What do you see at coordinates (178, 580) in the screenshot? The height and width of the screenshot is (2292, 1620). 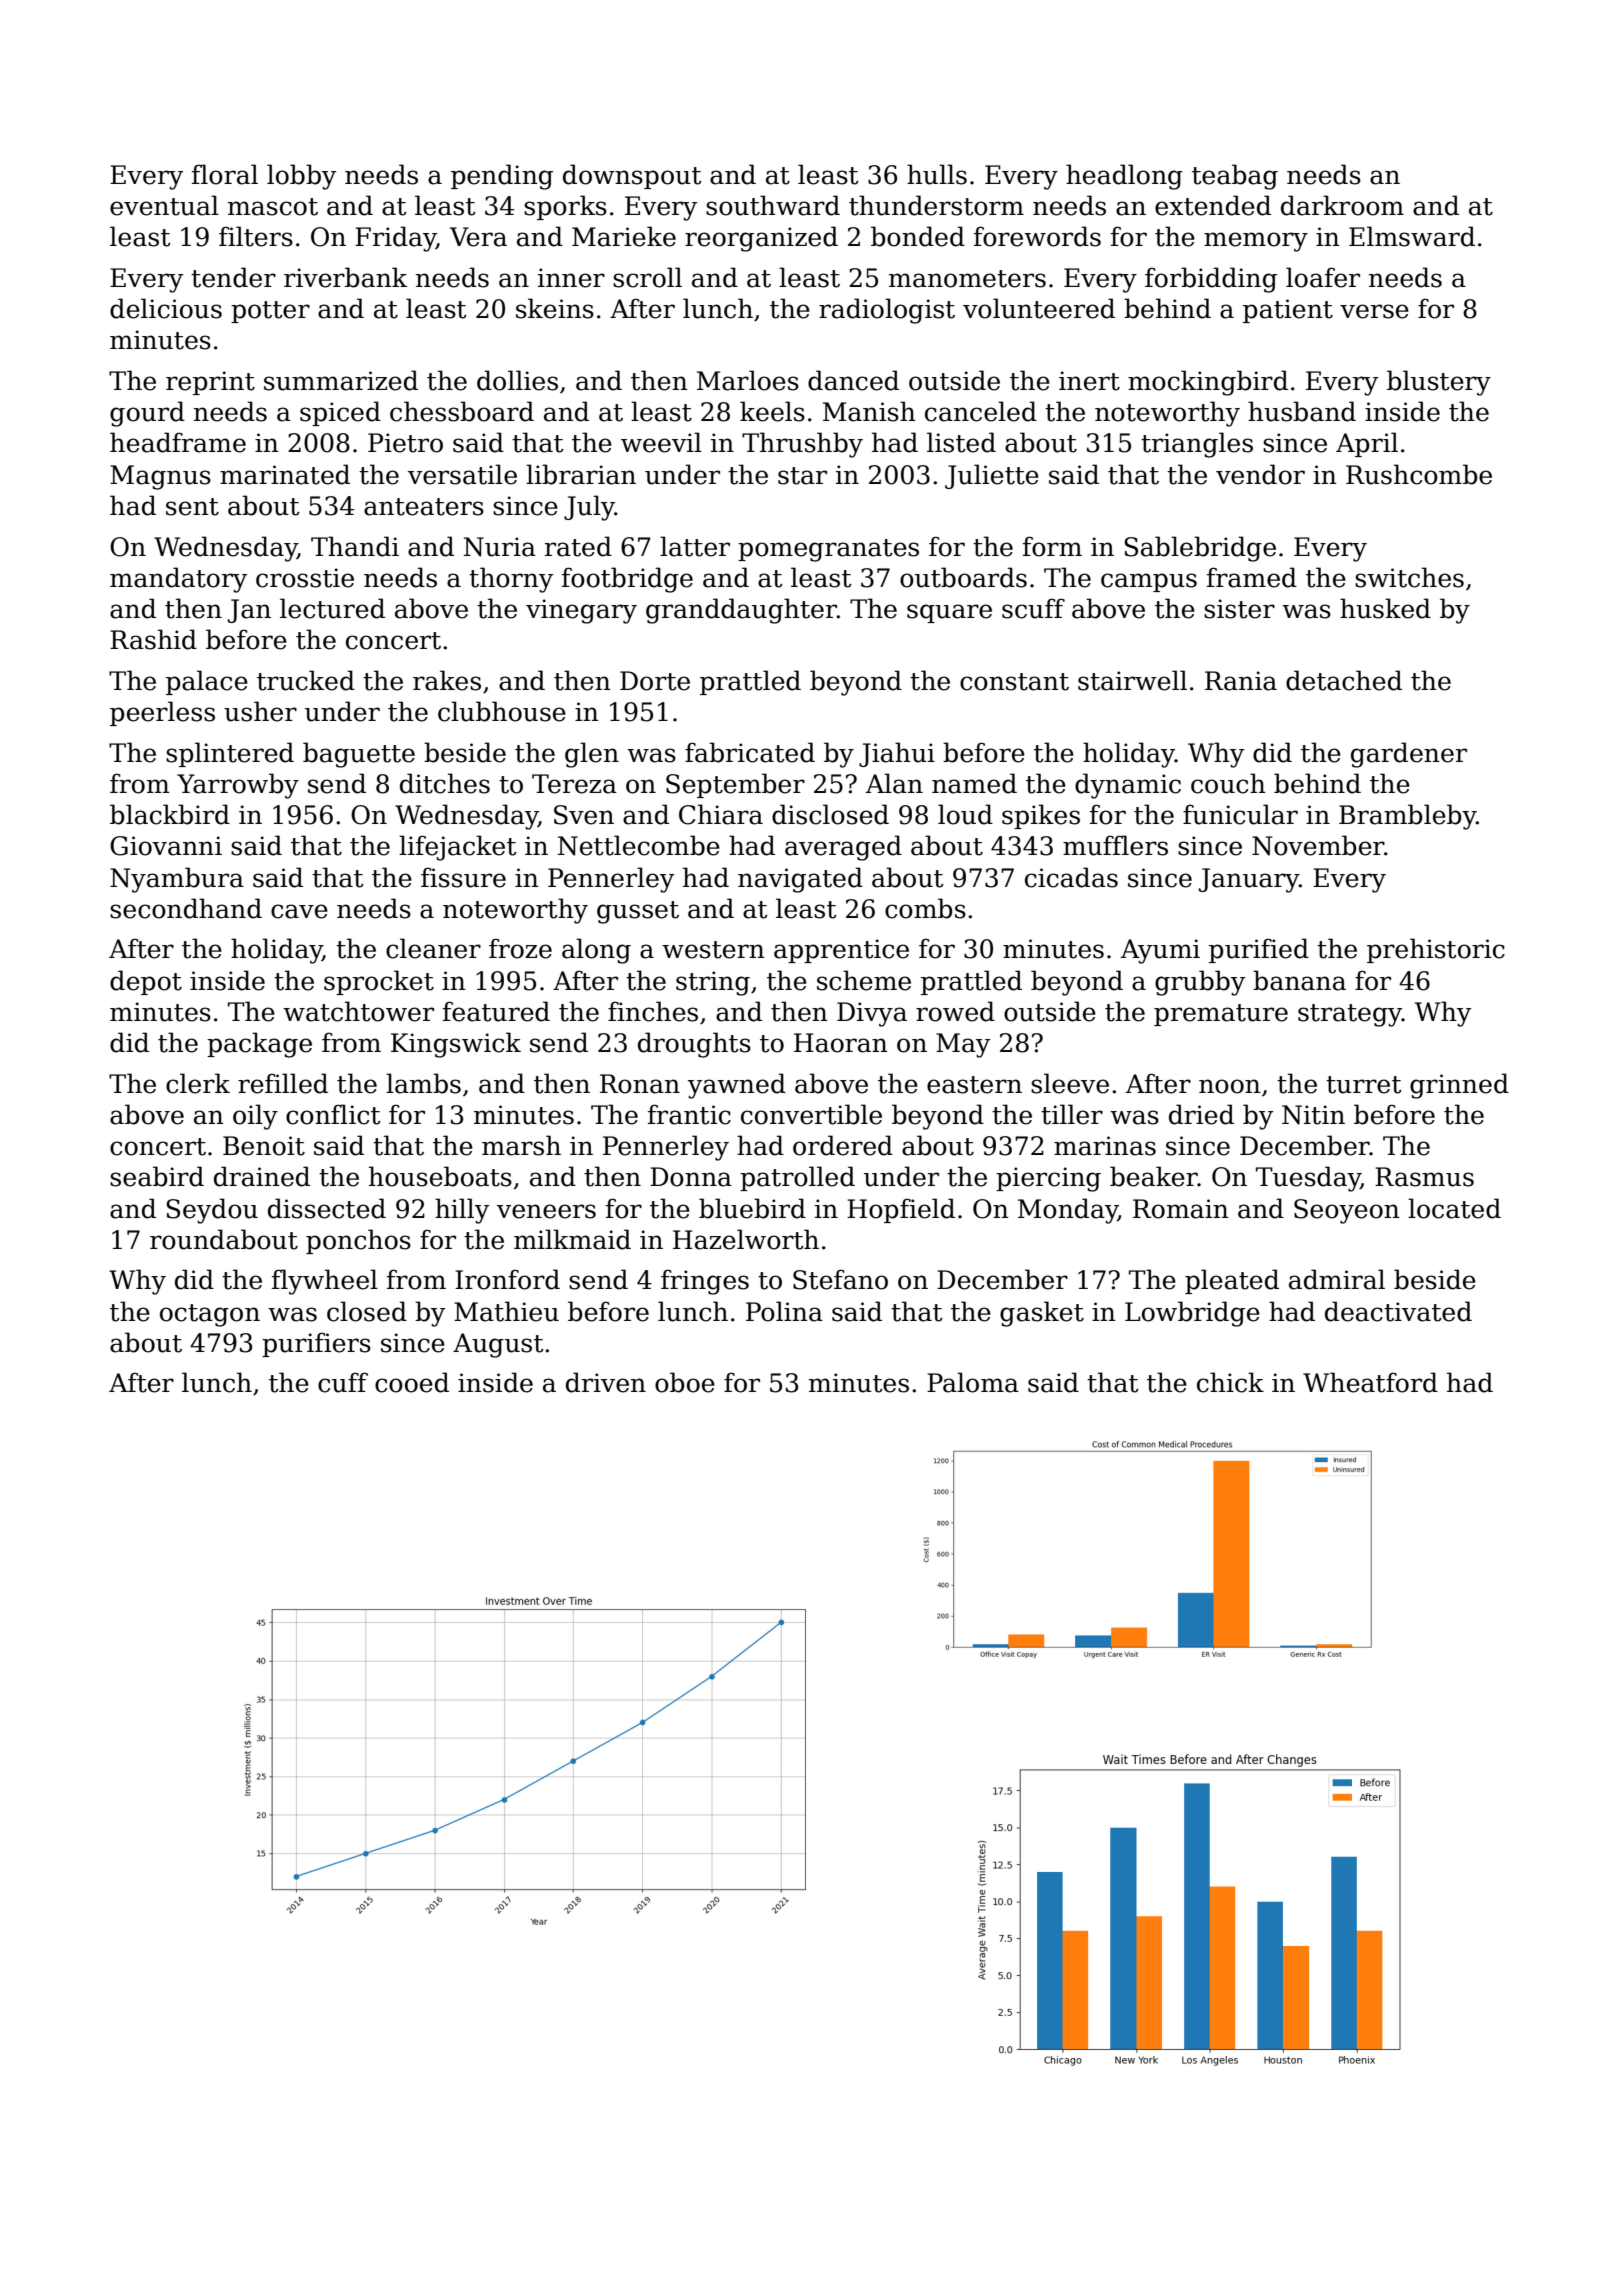 I see `mandatory` at bounding box center [178, 580].
